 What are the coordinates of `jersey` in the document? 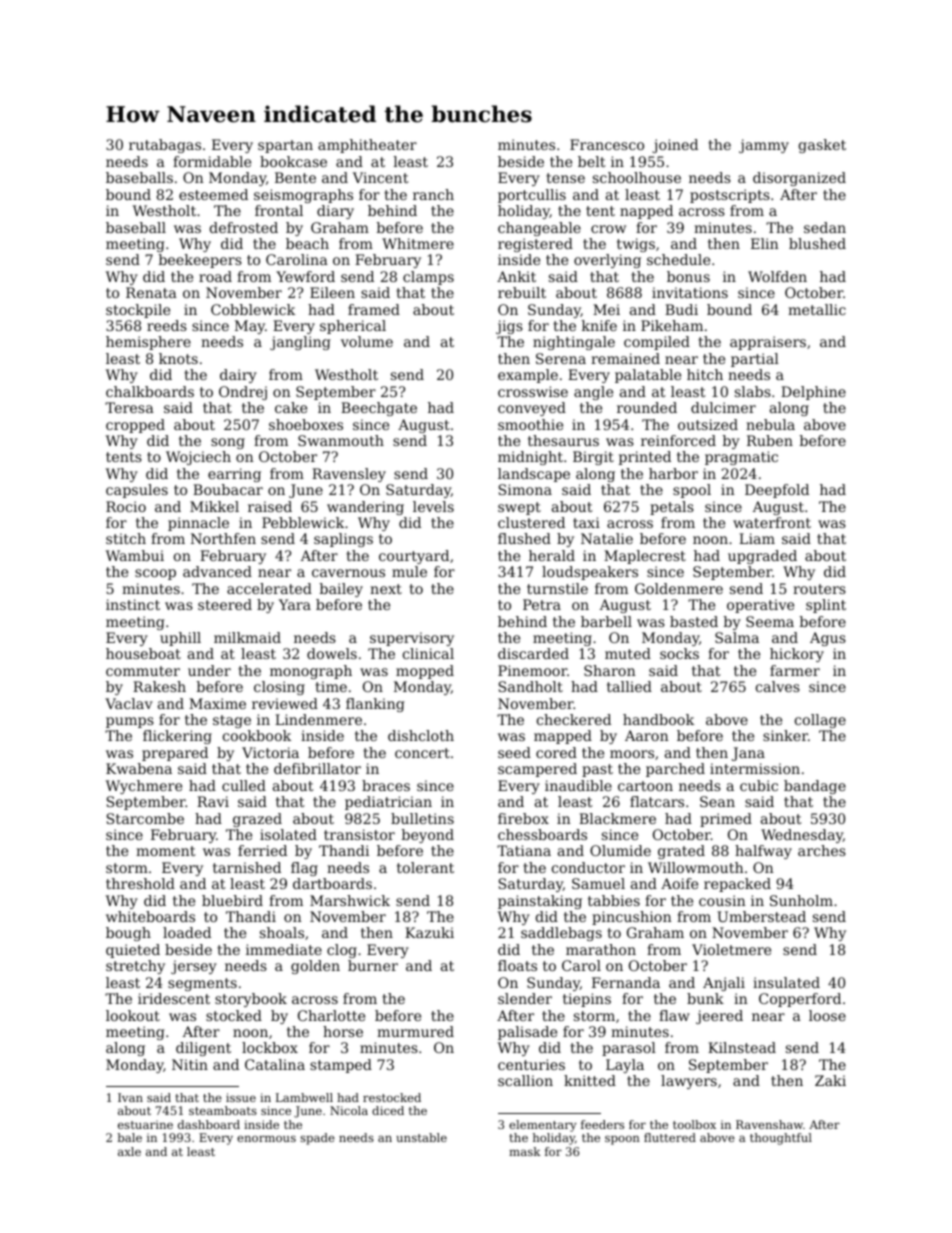 It's located at (194, 967).
